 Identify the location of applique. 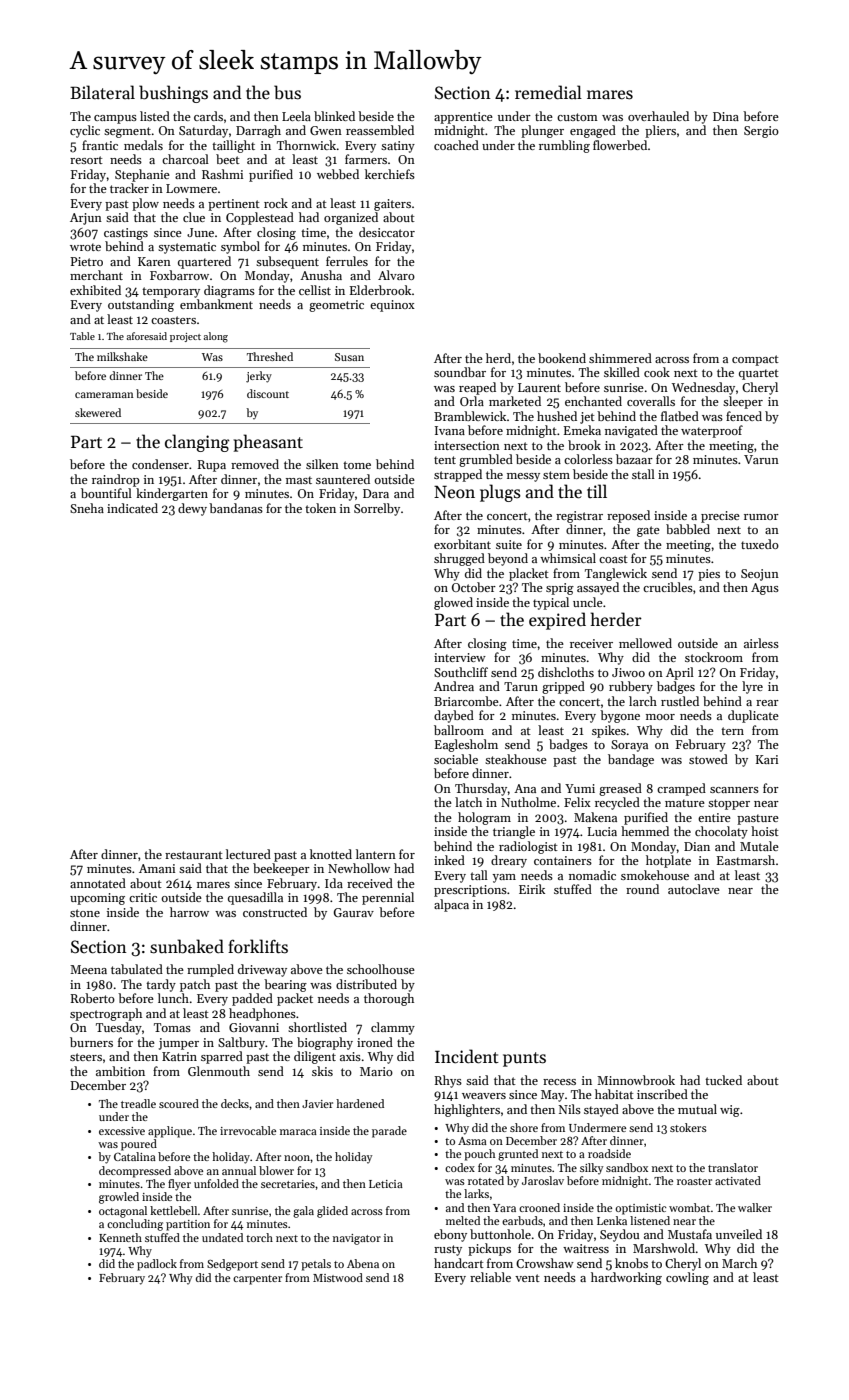
(170, 1132).
